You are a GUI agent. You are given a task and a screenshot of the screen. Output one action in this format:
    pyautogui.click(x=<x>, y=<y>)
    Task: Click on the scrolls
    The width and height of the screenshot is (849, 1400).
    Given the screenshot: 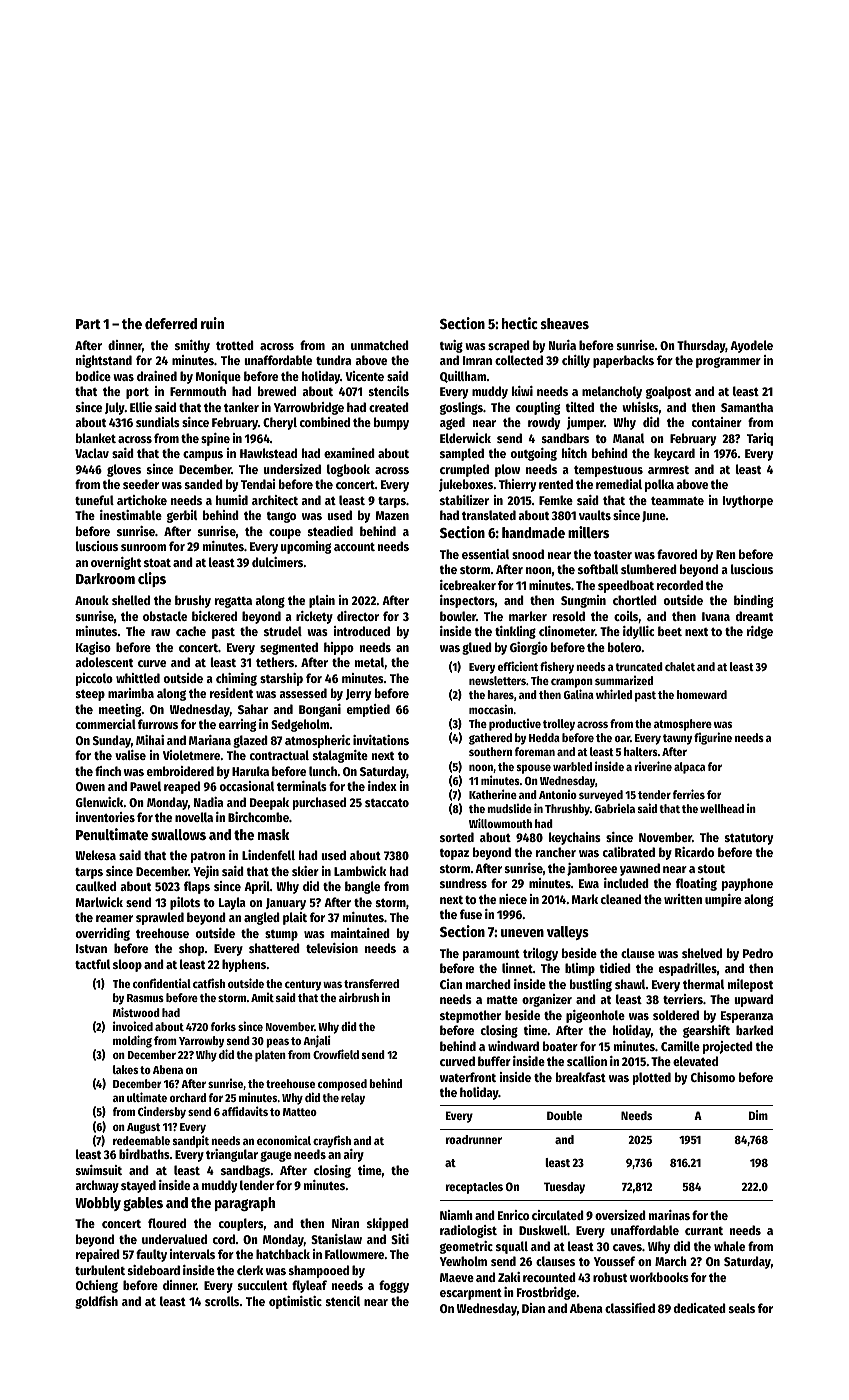 What is the action you would take?
    pyautogui.click(x=222, y=1301)
